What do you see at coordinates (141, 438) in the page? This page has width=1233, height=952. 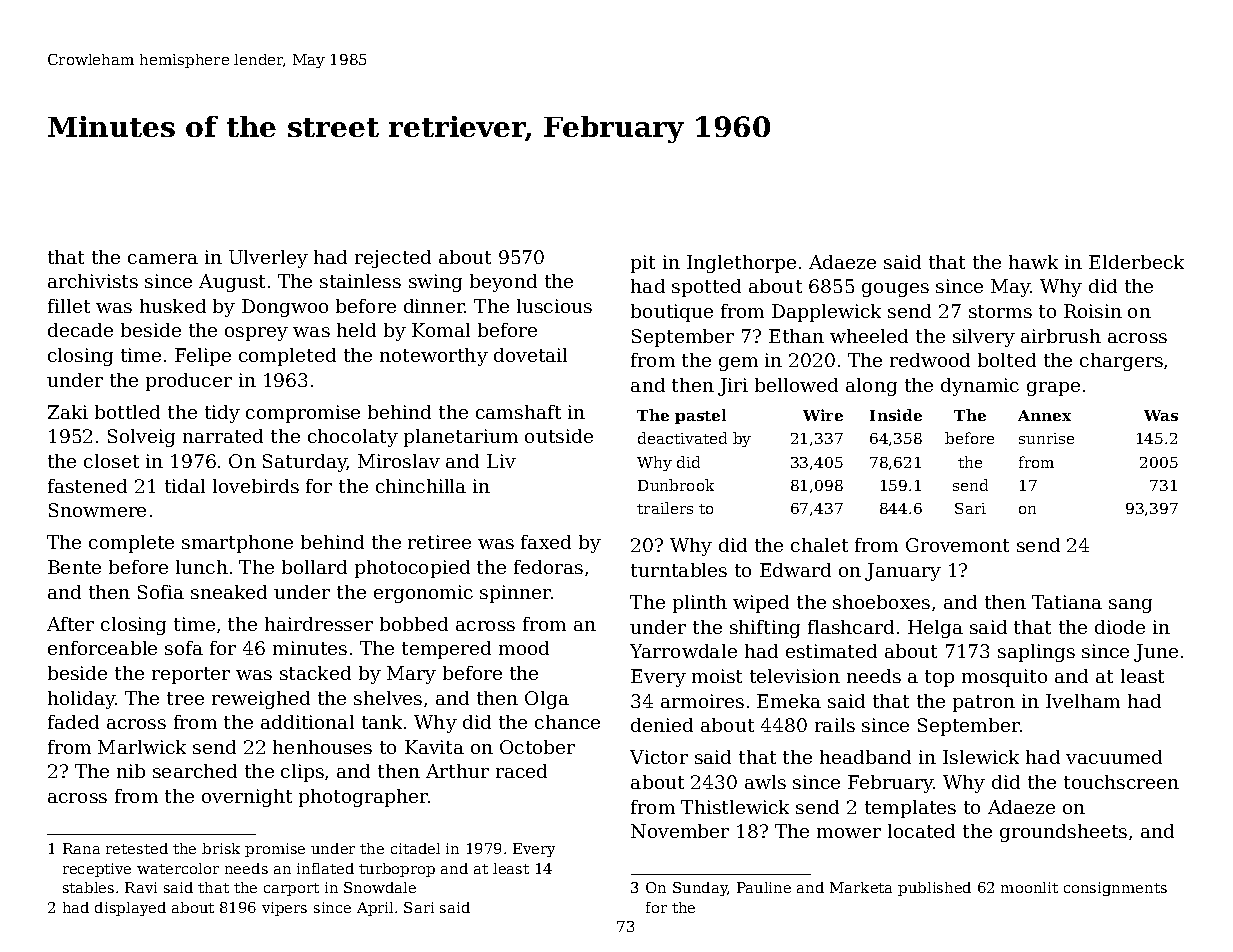 I see `Solveig` at bounding box center [141, 438].
